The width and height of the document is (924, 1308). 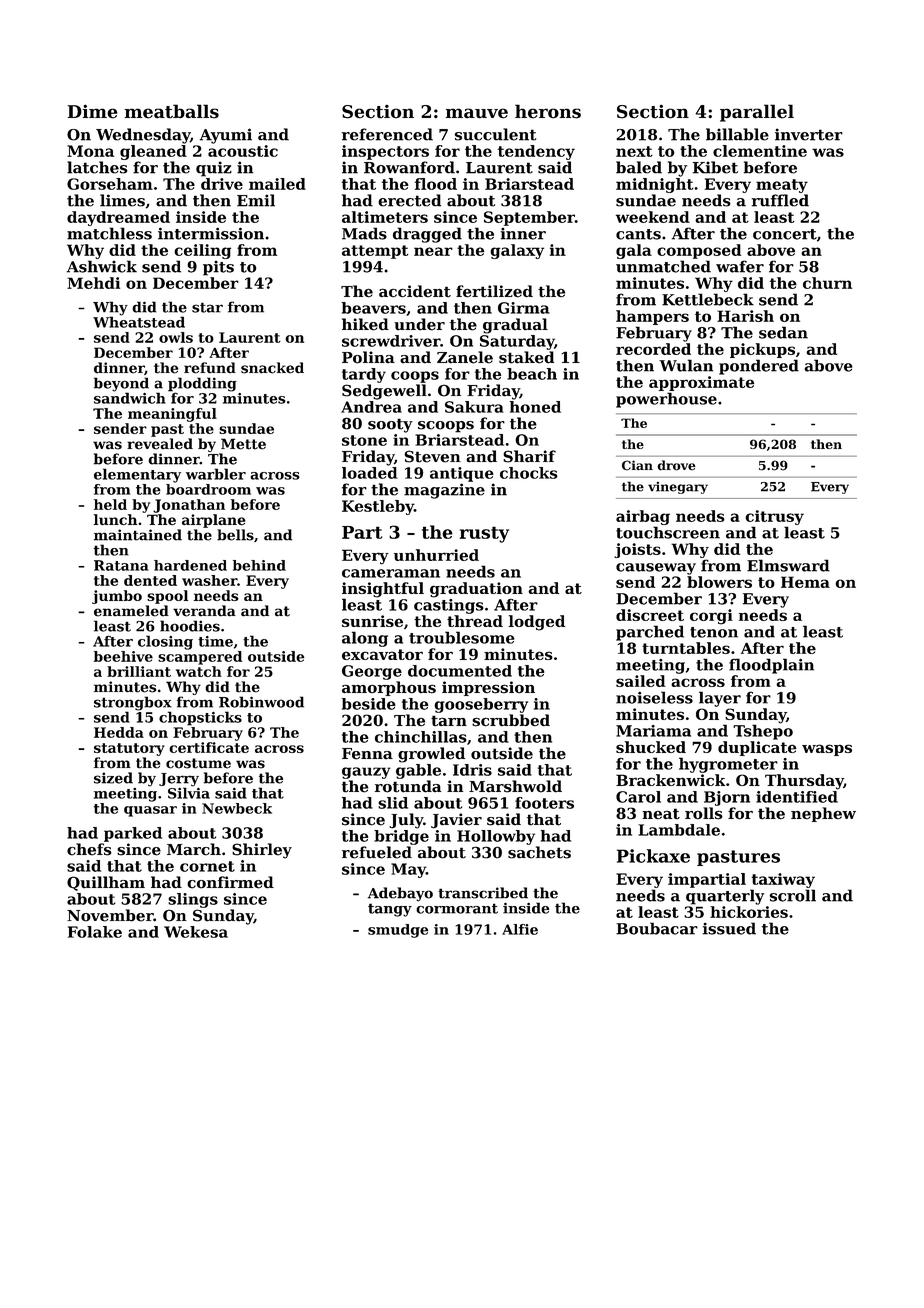 I want to click on Mads, so click(x=364, y=233).
